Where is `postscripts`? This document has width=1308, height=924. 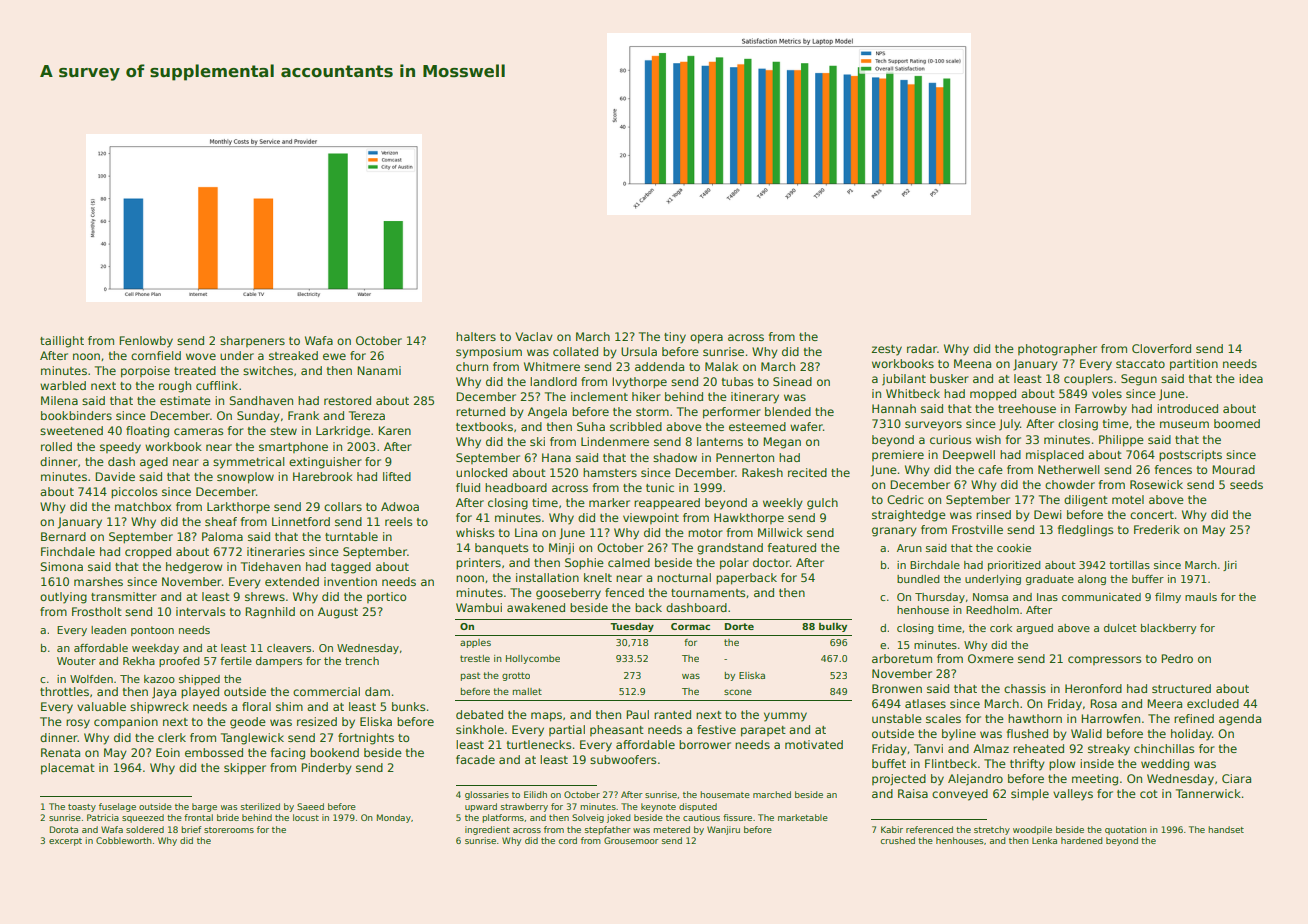 postscripts is located at coordinates (1190, 456).
